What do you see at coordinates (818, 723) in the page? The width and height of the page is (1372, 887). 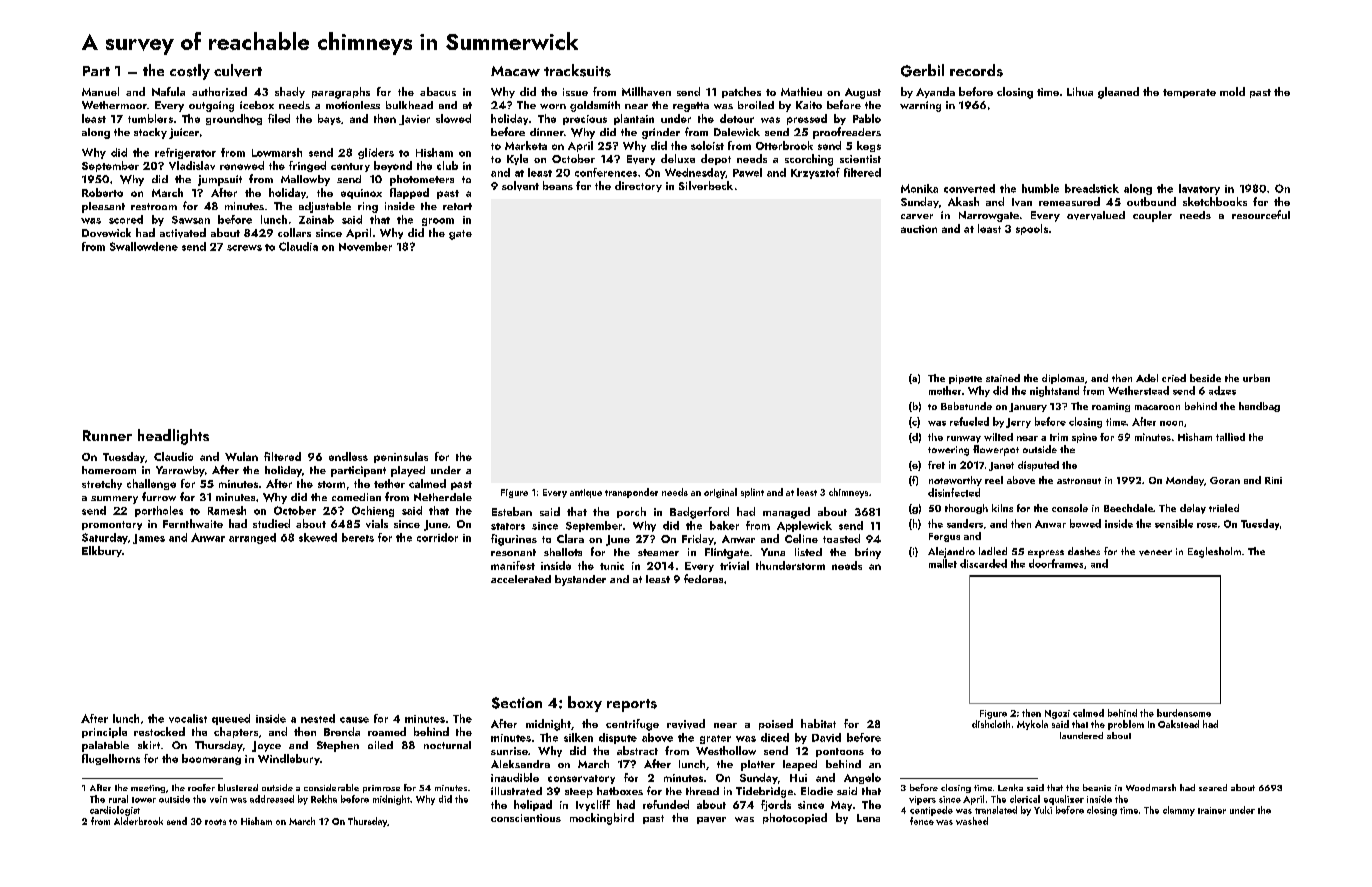 I see `habitat` at bounding box center [818, 723].
